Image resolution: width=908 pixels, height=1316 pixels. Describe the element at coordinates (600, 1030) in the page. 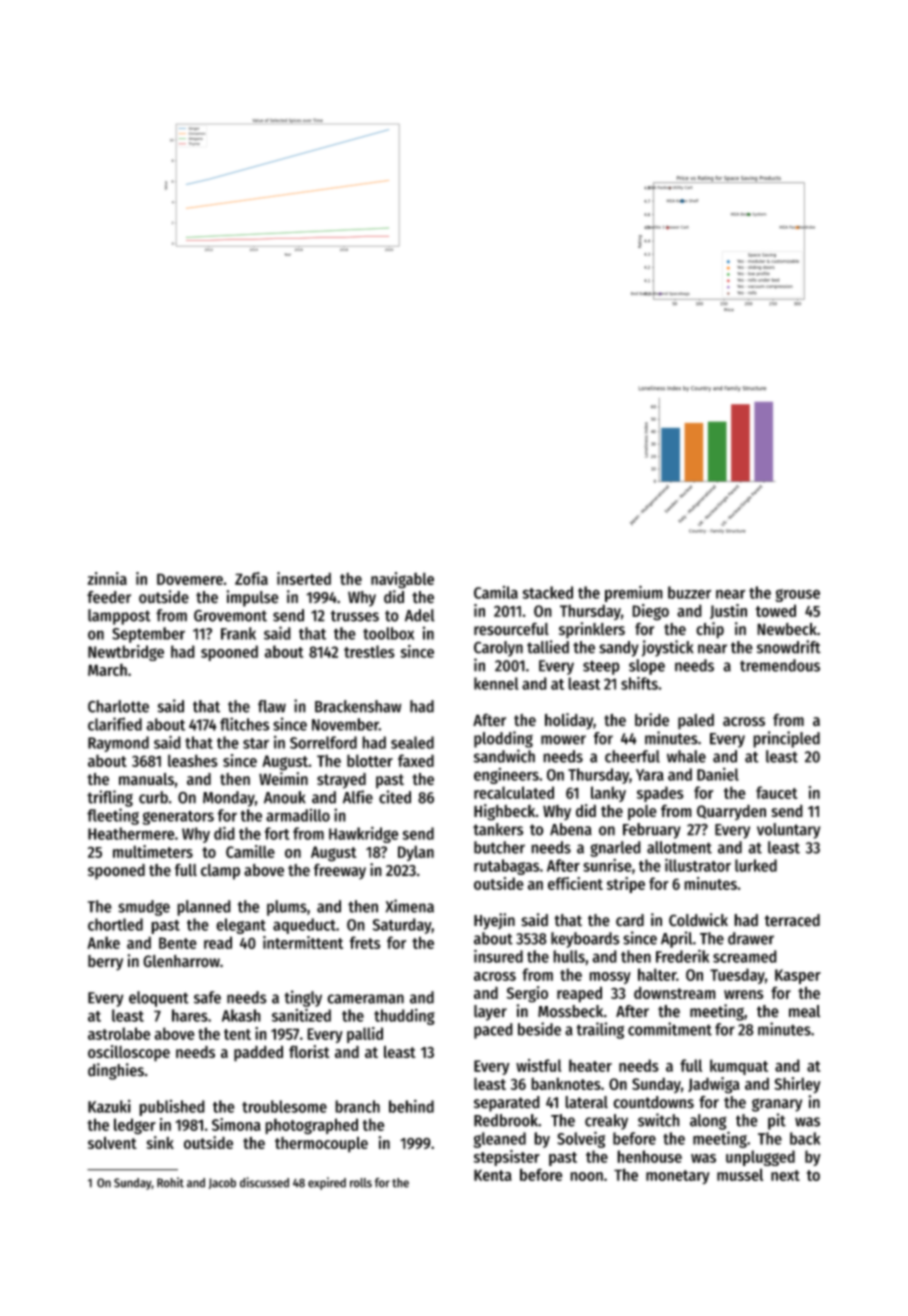

I see `trailing` at that location.
